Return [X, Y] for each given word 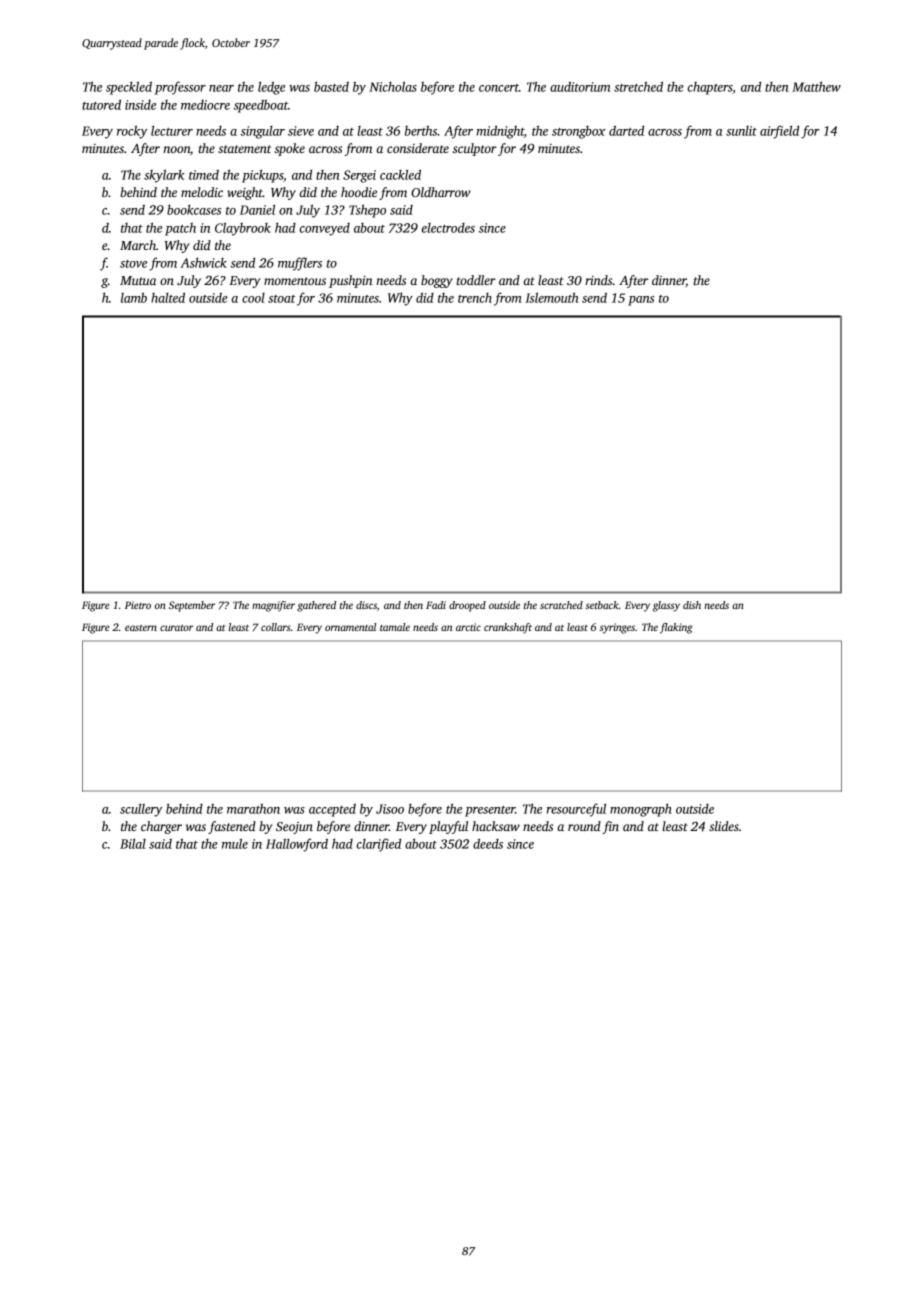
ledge [271, 88]
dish [692, 605]
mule [235, 843]
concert [499, 88]
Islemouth [551, 297]
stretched [638, 86]
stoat [282, 299]
